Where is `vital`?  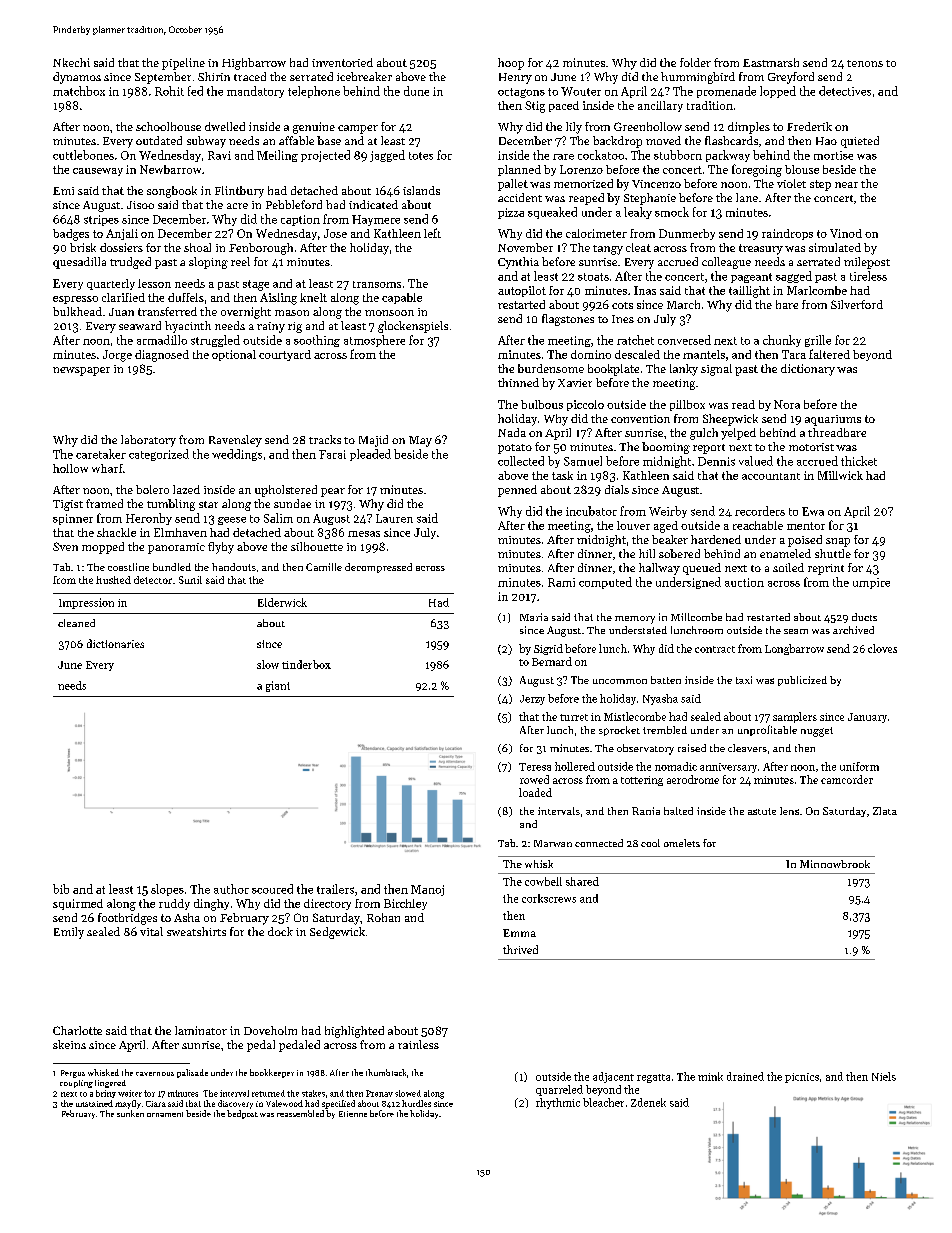
vital is located at coordinates (151, 931).
